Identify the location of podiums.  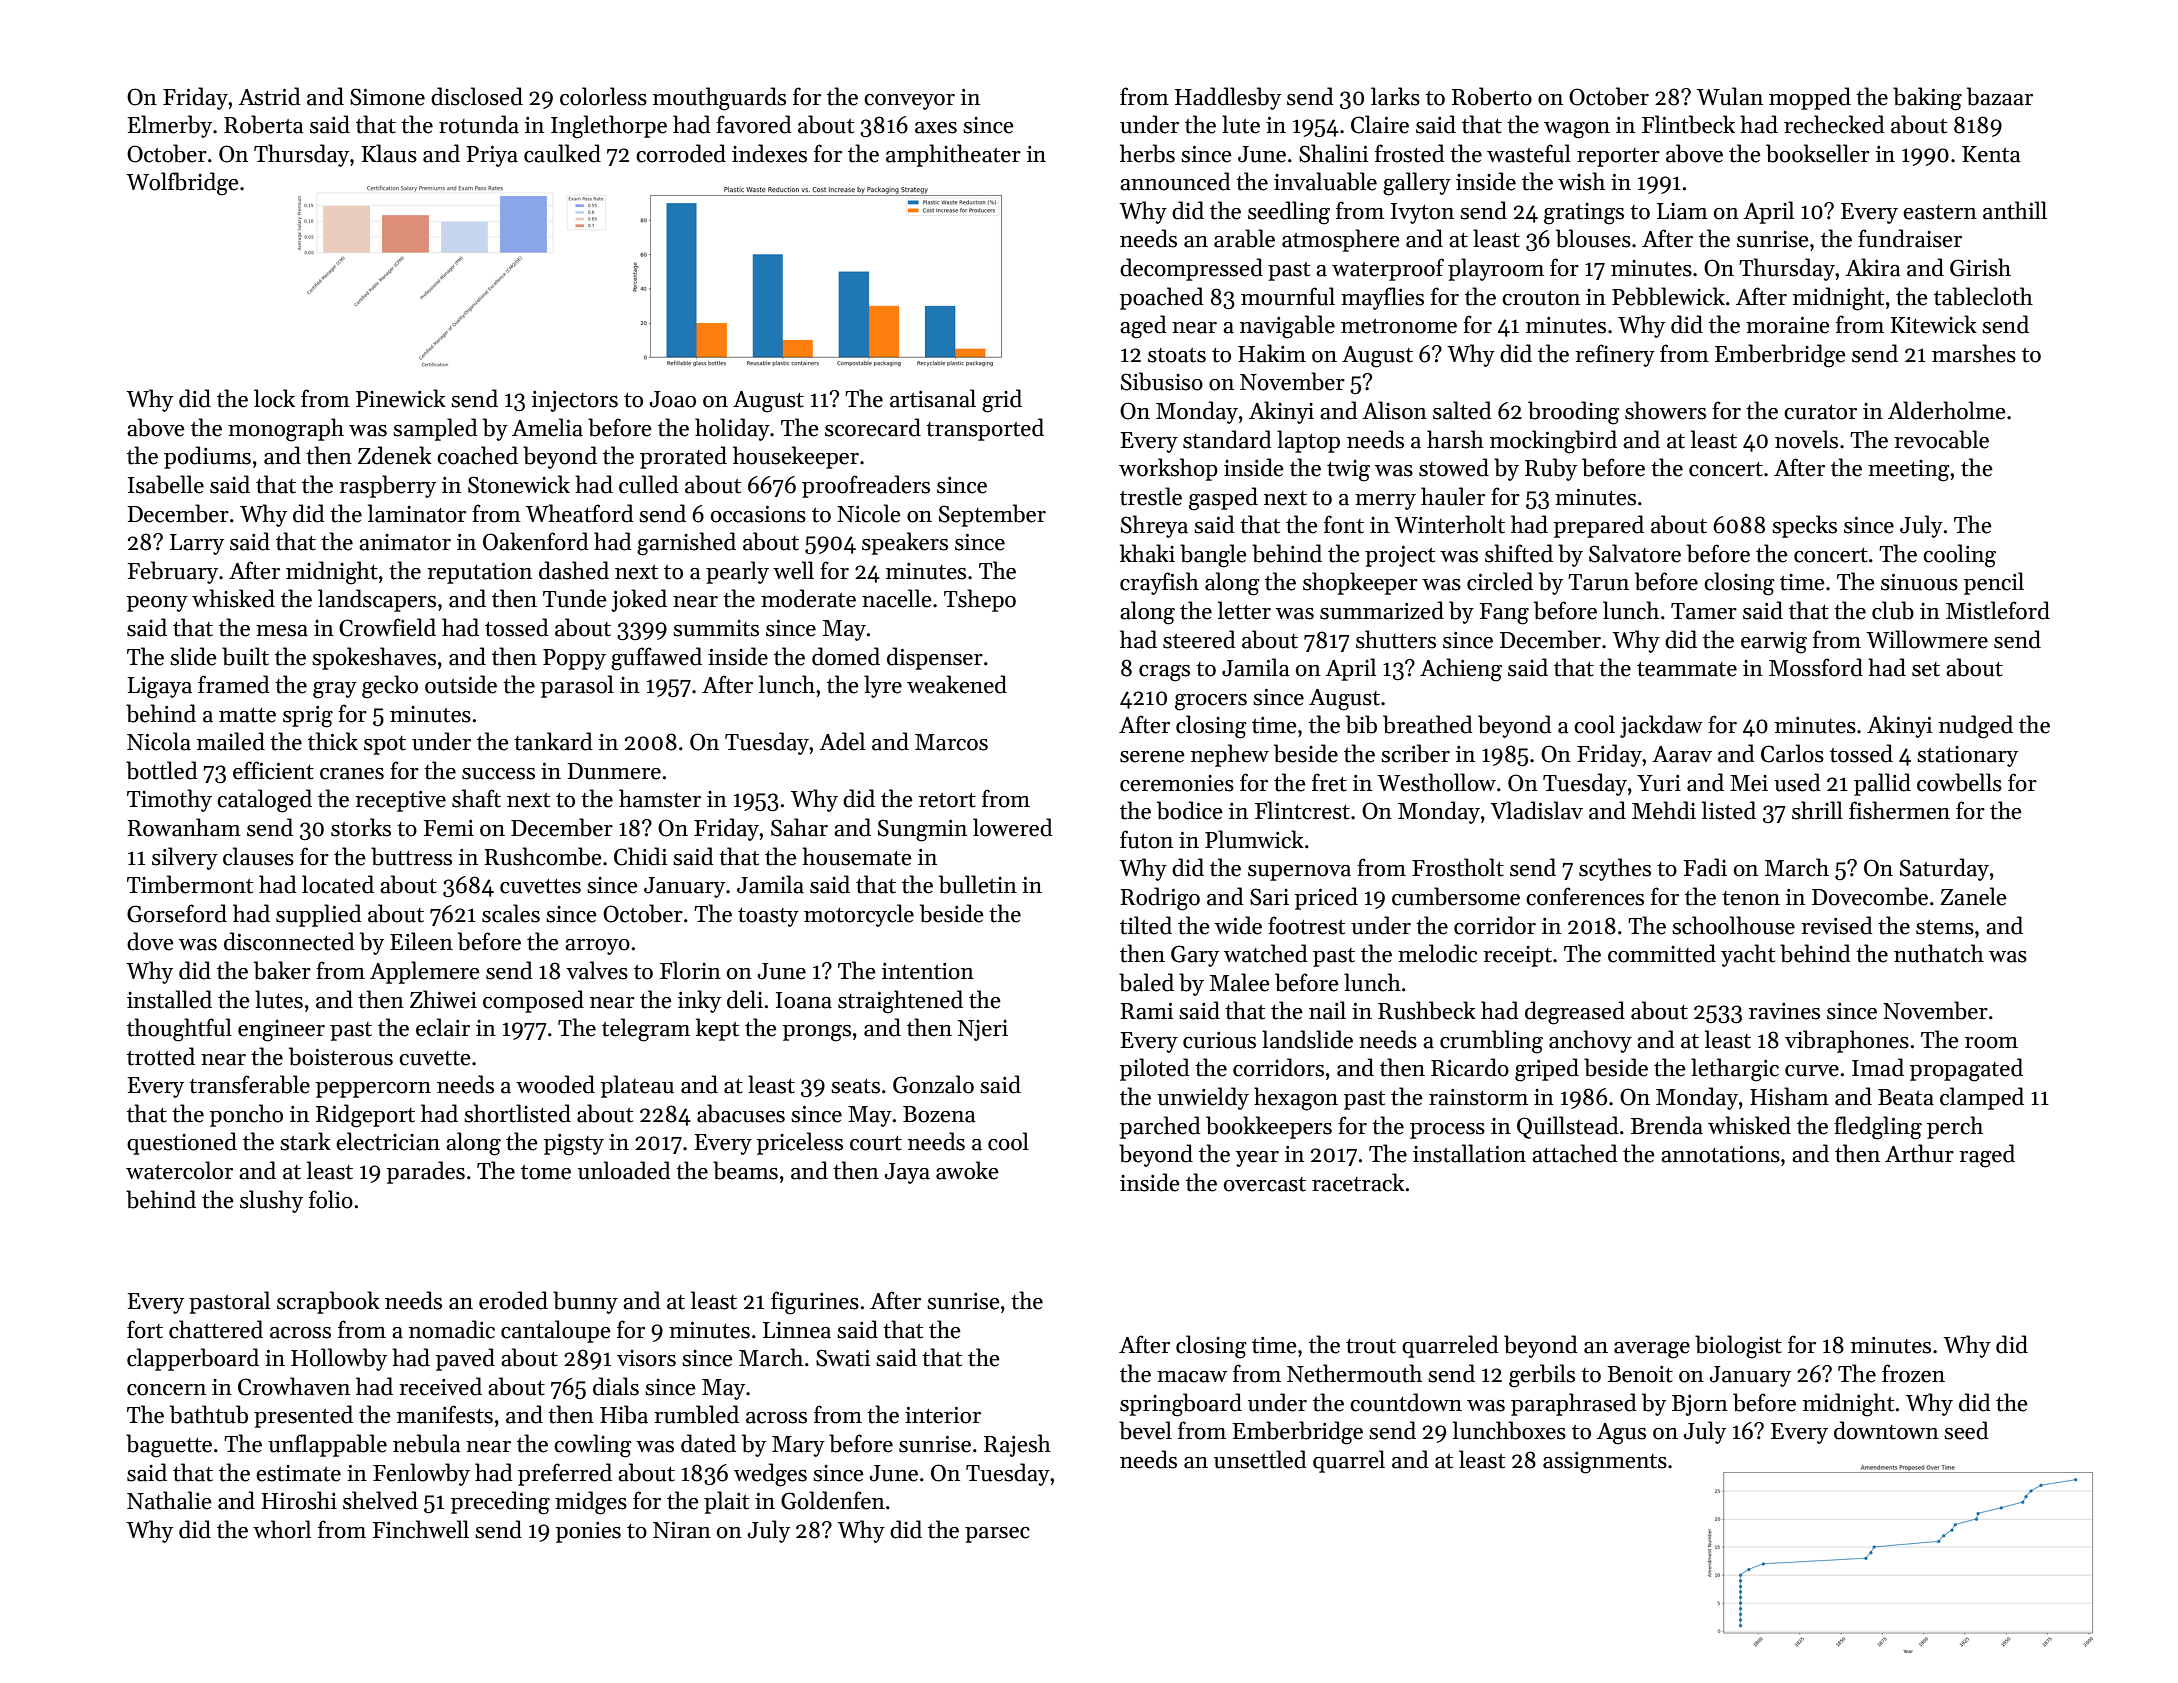
(207, 457).
